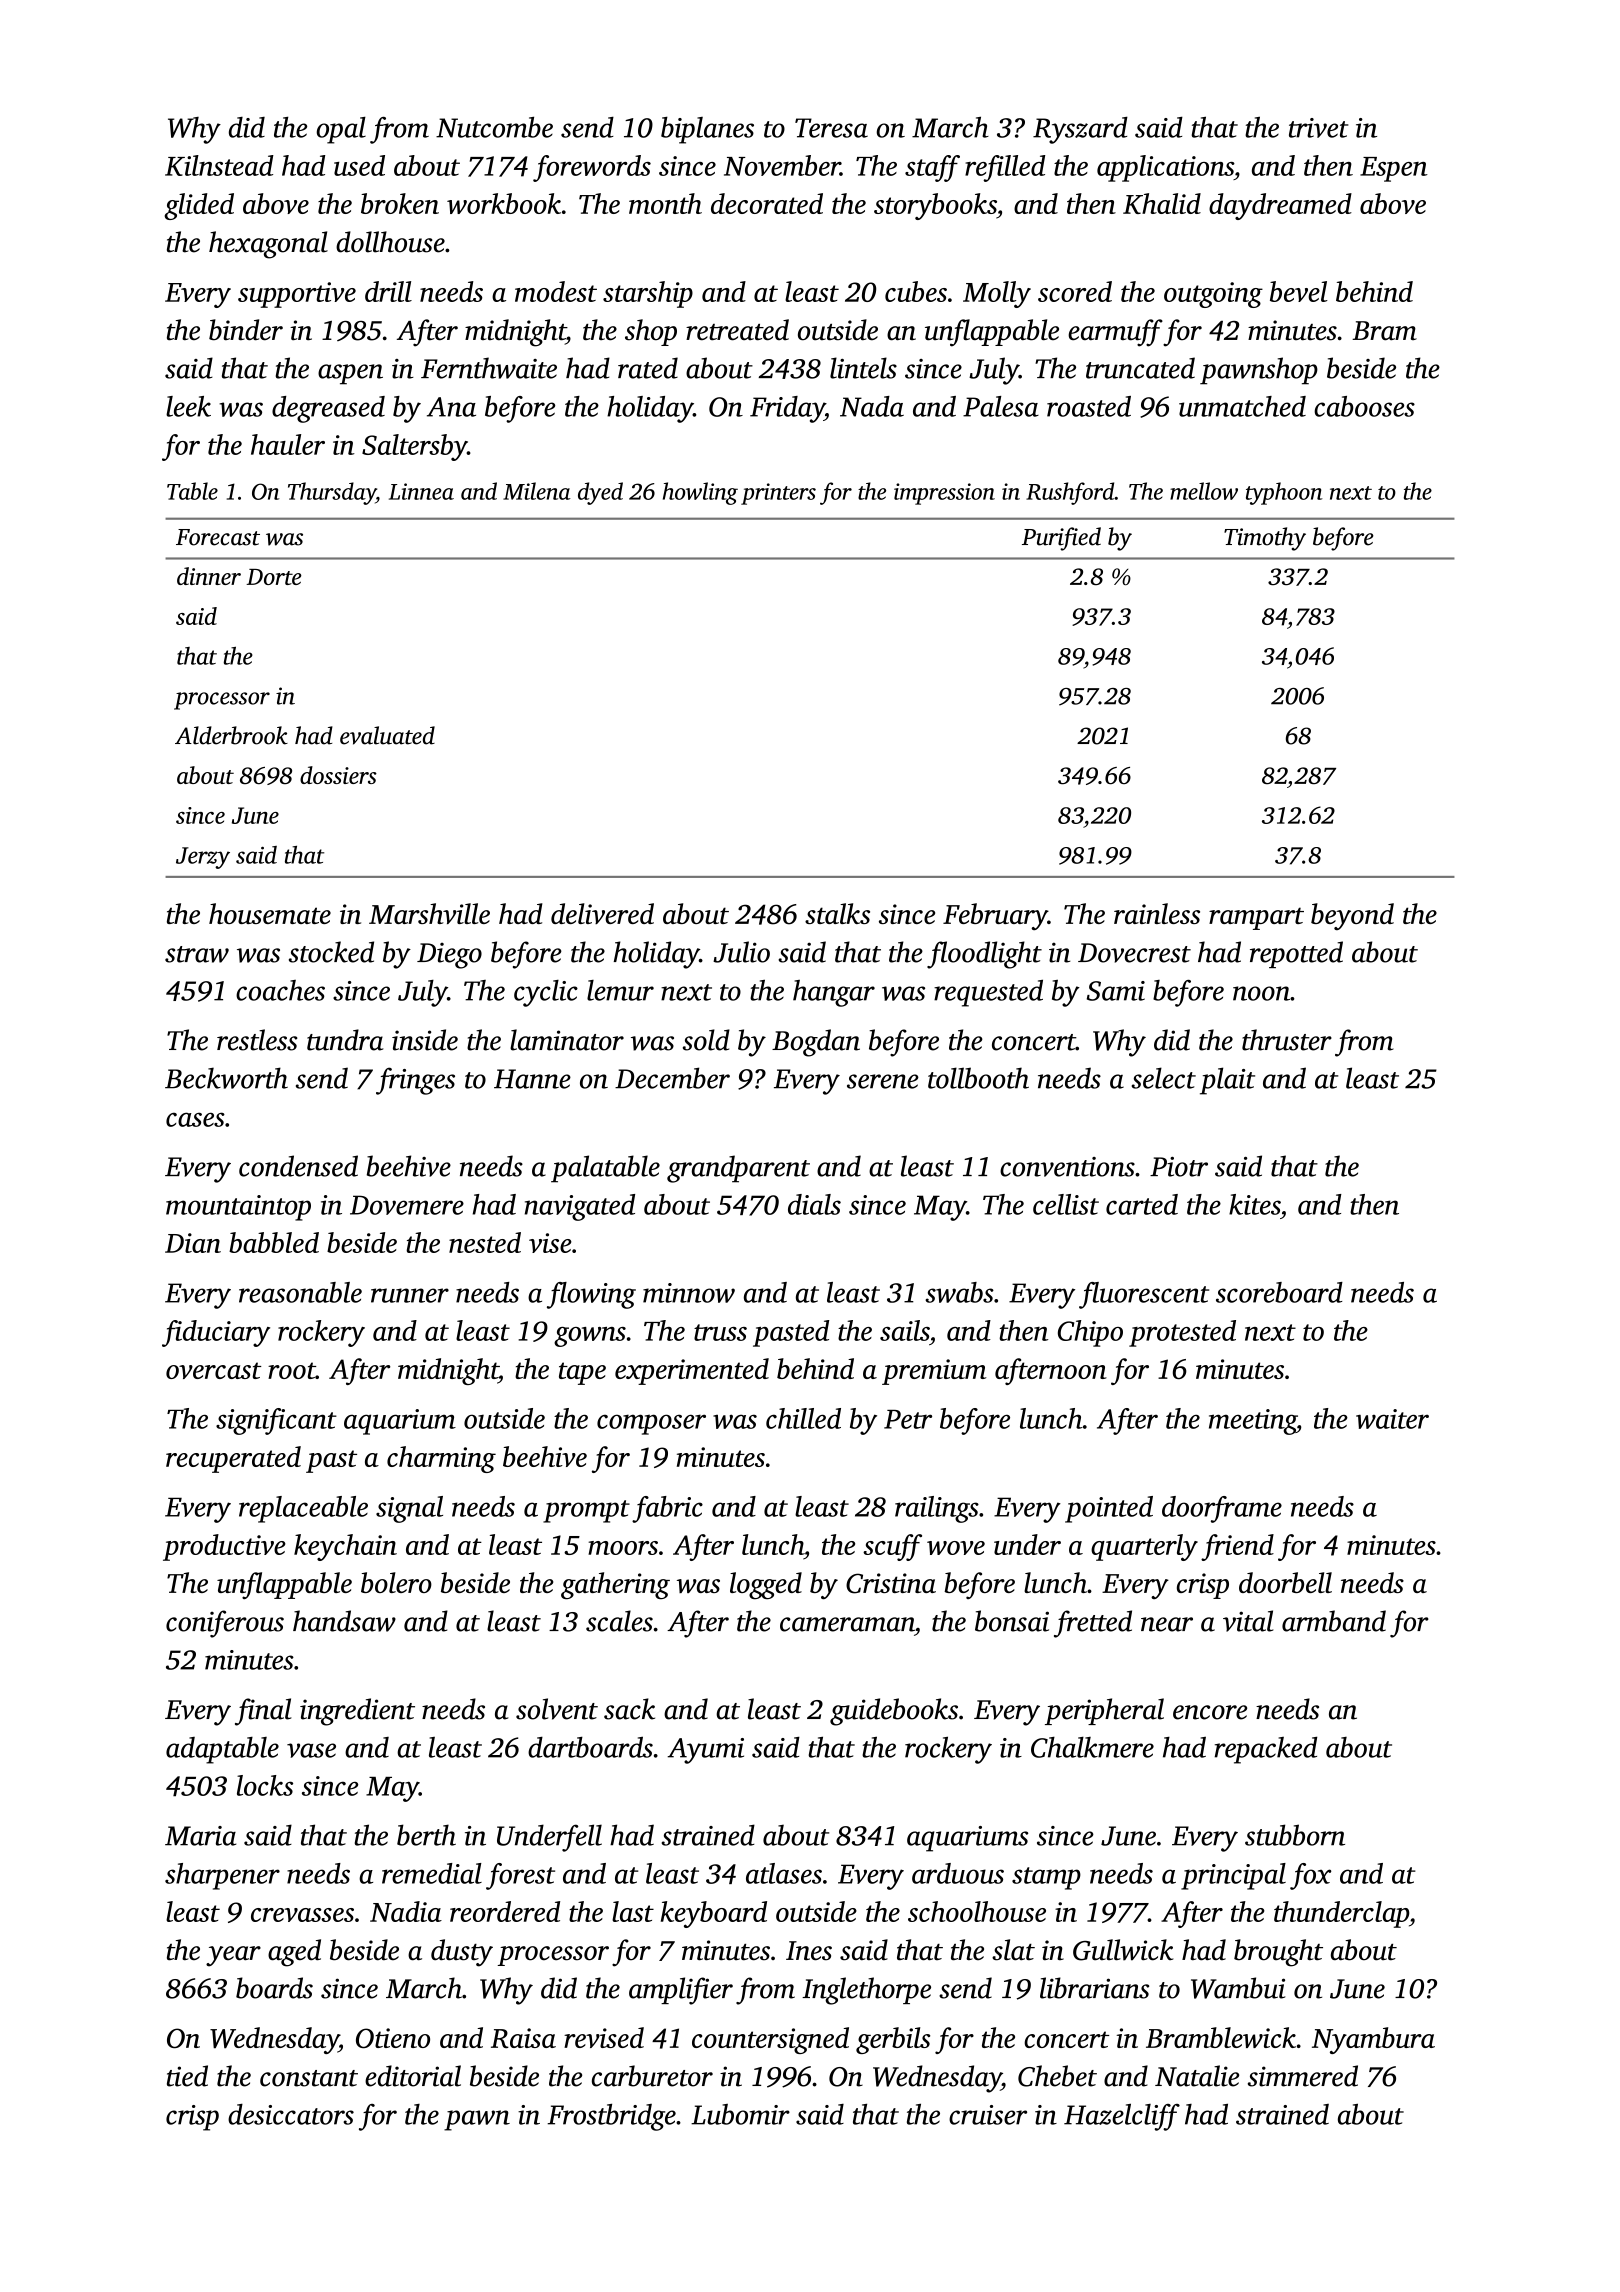 The width and height of the screenshot is (1620, 2292). I want to click on stalks, so click(837, 913).
